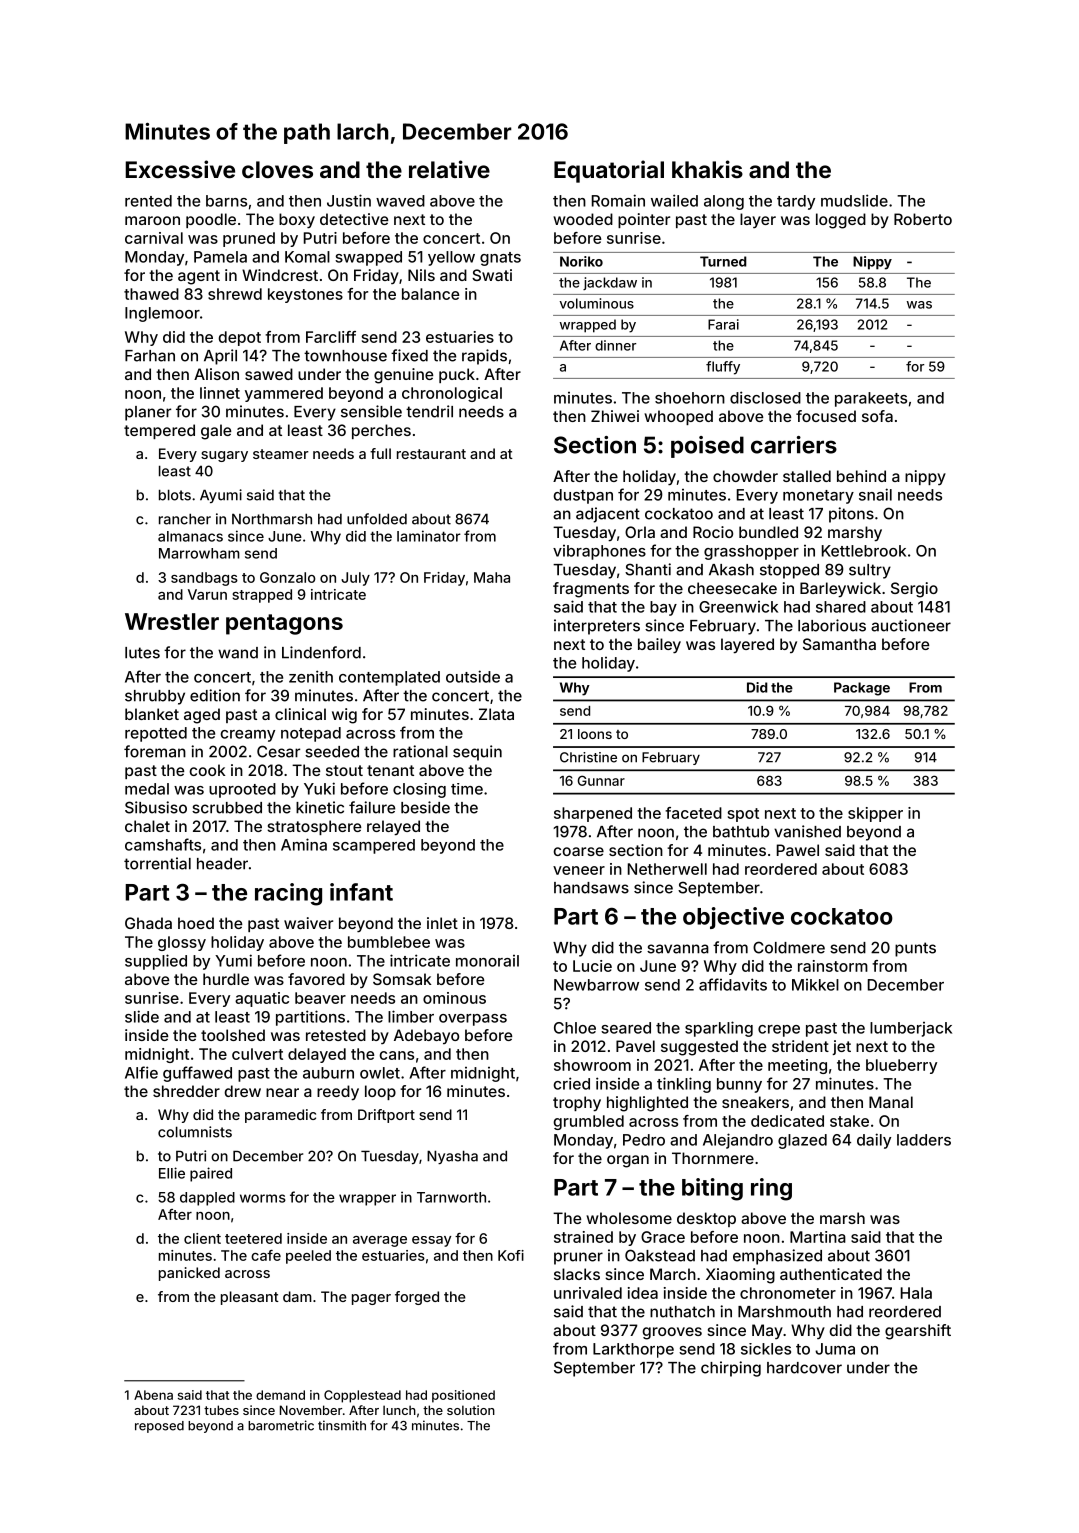 The width and height of the image is (1079, 1533). Describe the element at coordinates (804, 1368) in the image. I see `hardcover` at that location.
